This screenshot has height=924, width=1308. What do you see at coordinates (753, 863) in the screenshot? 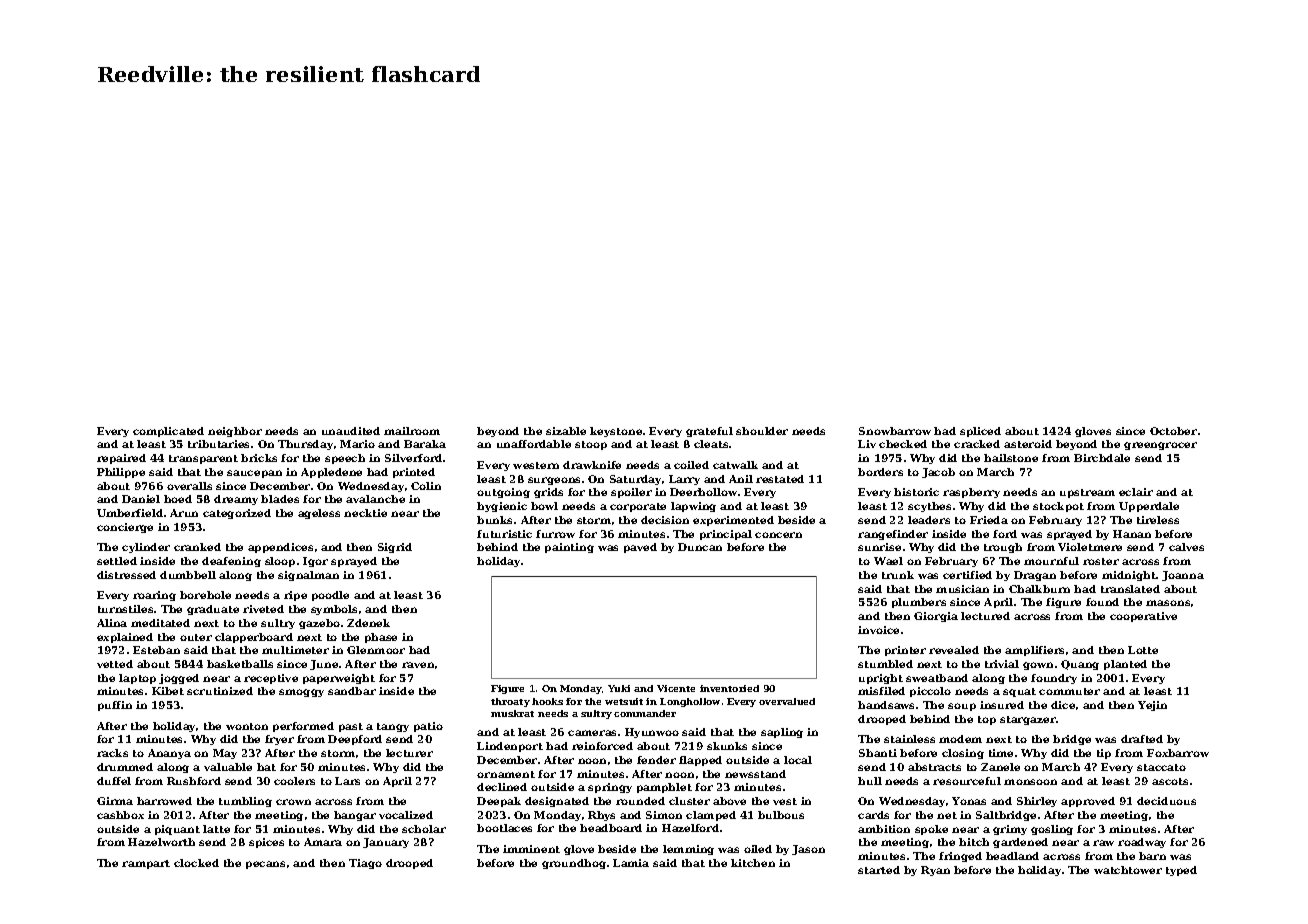
I see `kitchen` at bounding box center [753, 863].
